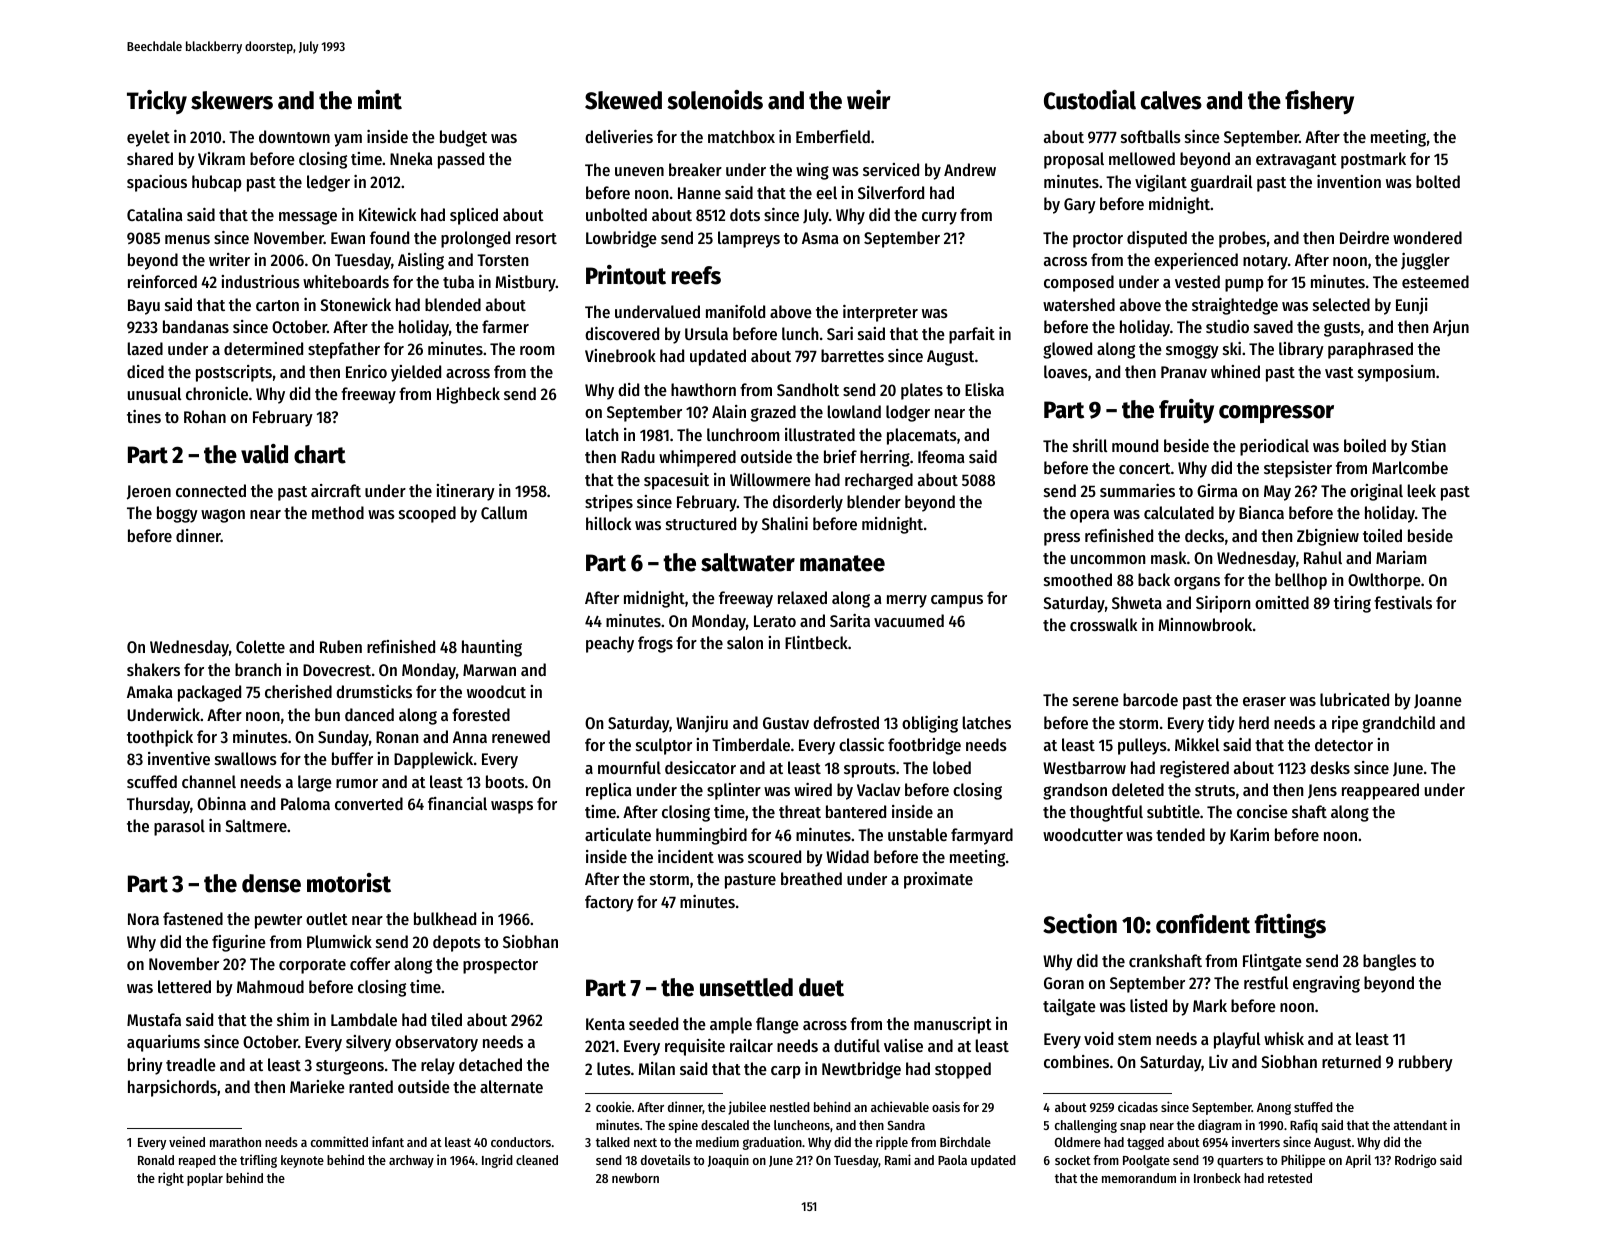 The height and width of the page is (1239, 1603). What do you see at coordinates (387, 214) in the page?
I see `Kitewick` at bounding box center [387, 214].
